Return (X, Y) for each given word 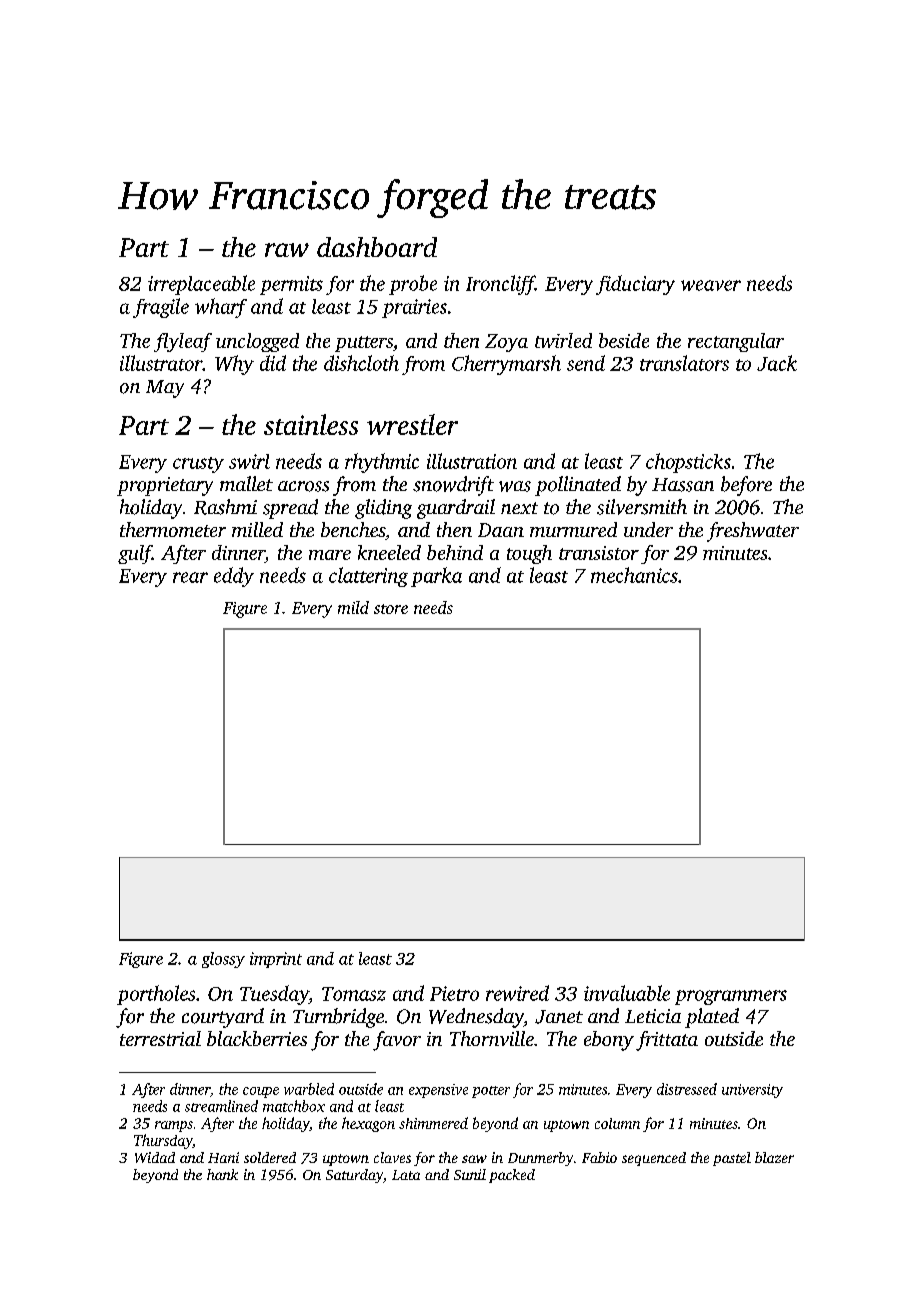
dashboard (377, 247)
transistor (599, 553)
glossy (223, 960)
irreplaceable (201, 285)
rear (190, 577)
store (391, 609)
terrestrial (160, 1038)
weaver (711, 285)
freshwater (753, 532)
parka (436, 577)
